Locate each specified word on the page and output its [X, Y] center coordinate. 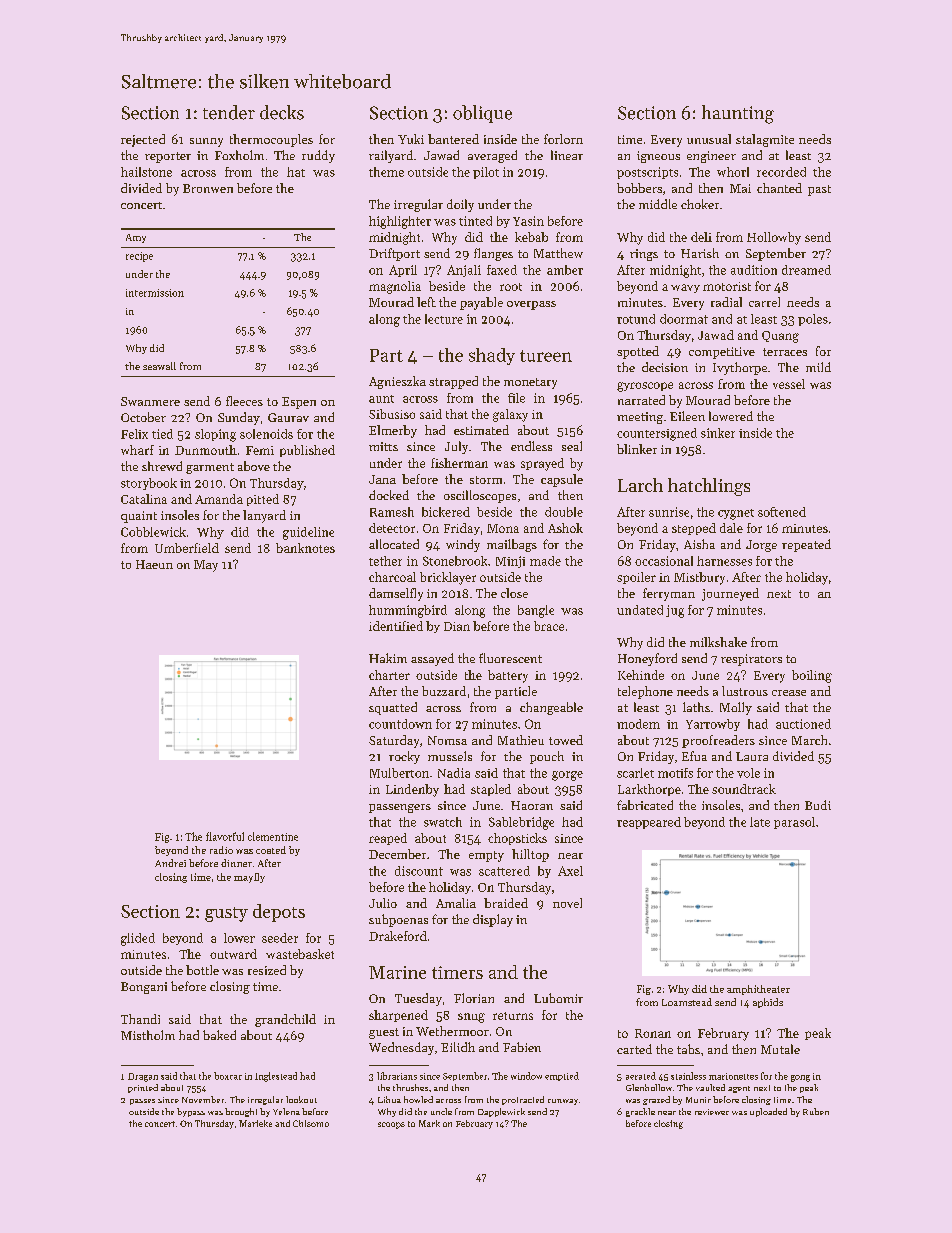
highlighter [400, 222]
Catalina [144, 499]
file [516, 398]
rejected [143, 140]
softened [782, 512]
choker [700, 204]
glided [138, 939]
